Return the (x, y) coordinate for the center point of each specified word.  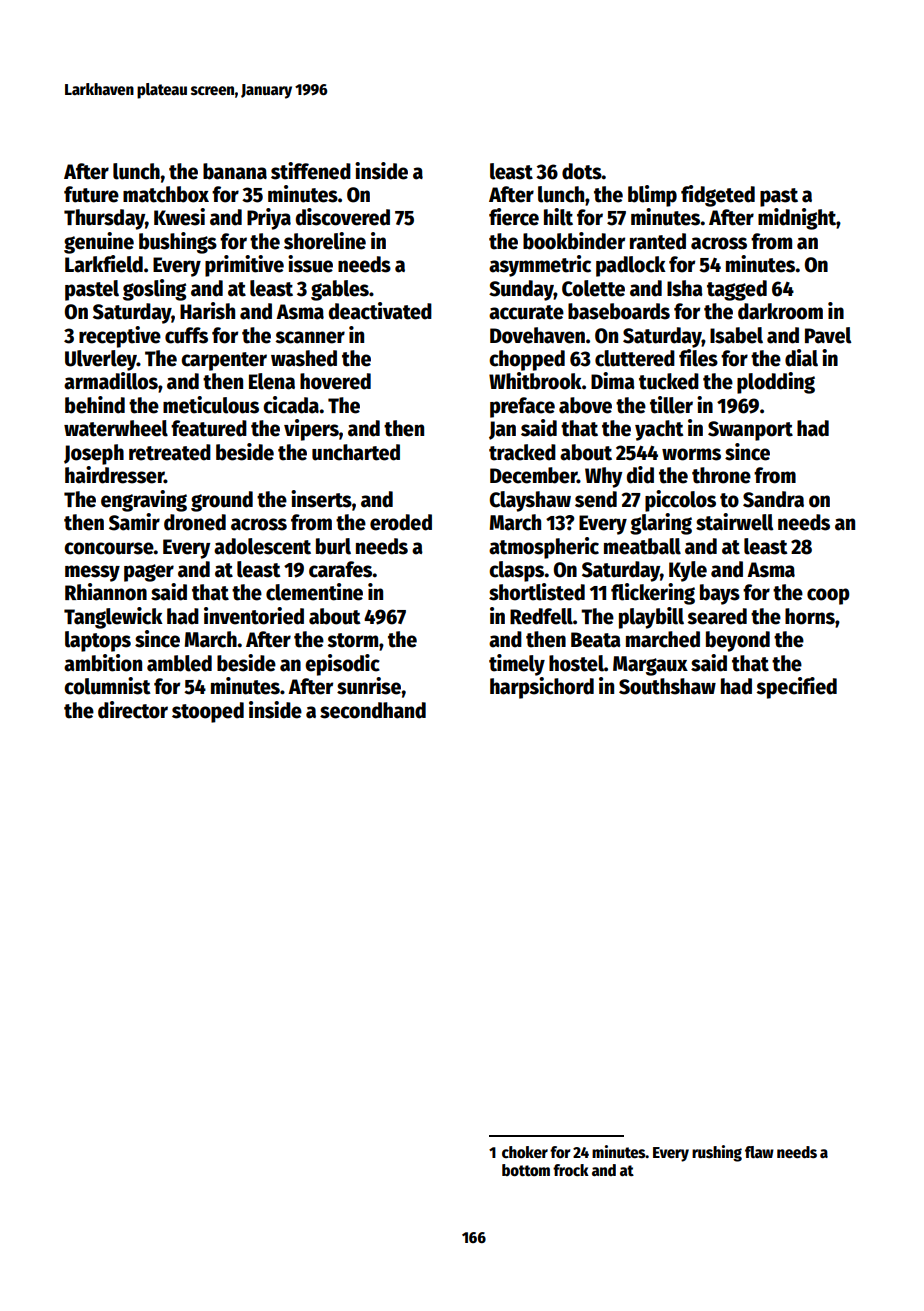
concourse (109, 548)
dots (582, 171)
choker (525, 1152)
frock (571, 1170)
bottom (526, 1170)
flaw (759, 1152)
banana (235, 171)
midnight (797, 219)
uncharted (356, 452)
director (133, 710)
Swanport (750, 431)
